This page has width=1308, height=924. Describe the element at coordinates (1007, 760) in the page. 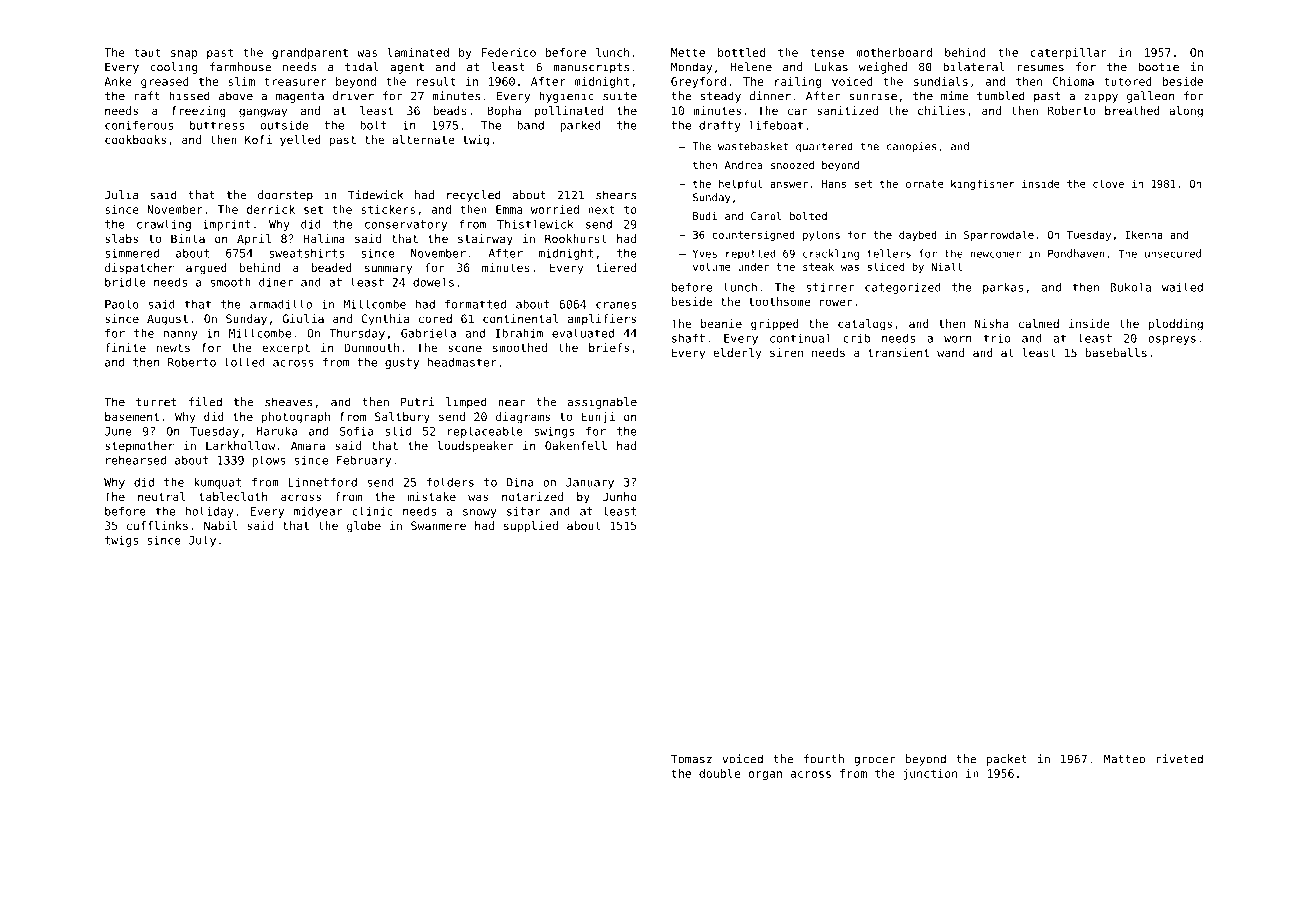

I see `packet` at that location.
